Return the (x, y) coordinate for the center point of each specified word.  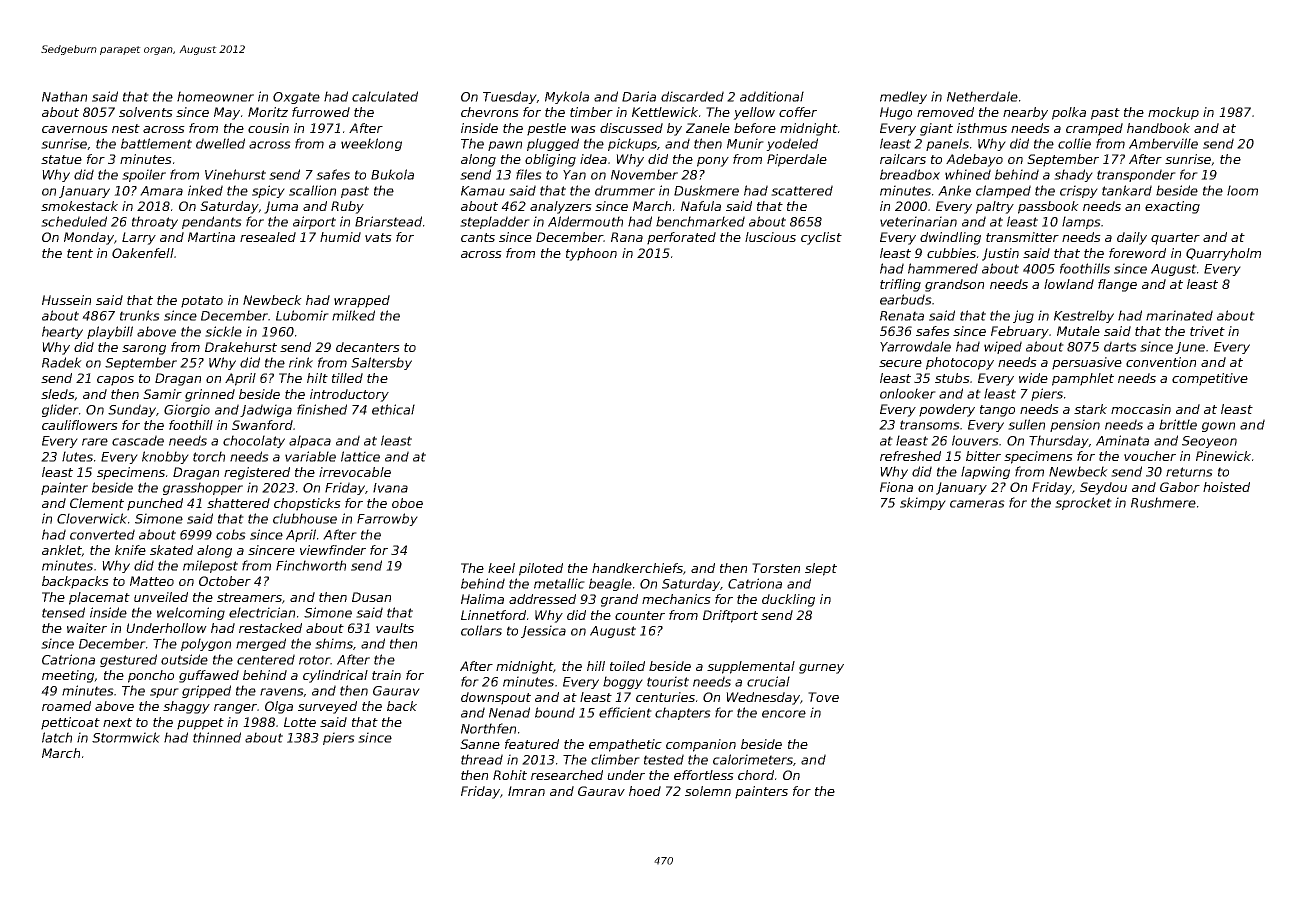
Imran (526, 791)
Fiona (896, 487)
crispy (1079, 191)
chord (756, 775)
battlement (156, 143)
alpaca (310, 441)
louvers (975, 440)
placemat (99, 598)
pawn (505, 146)
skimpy (923, 503)
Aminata (1122, 440)
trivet (1207, 331)
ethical (393, 409)
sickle (223, 331)
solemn (708, 791)
